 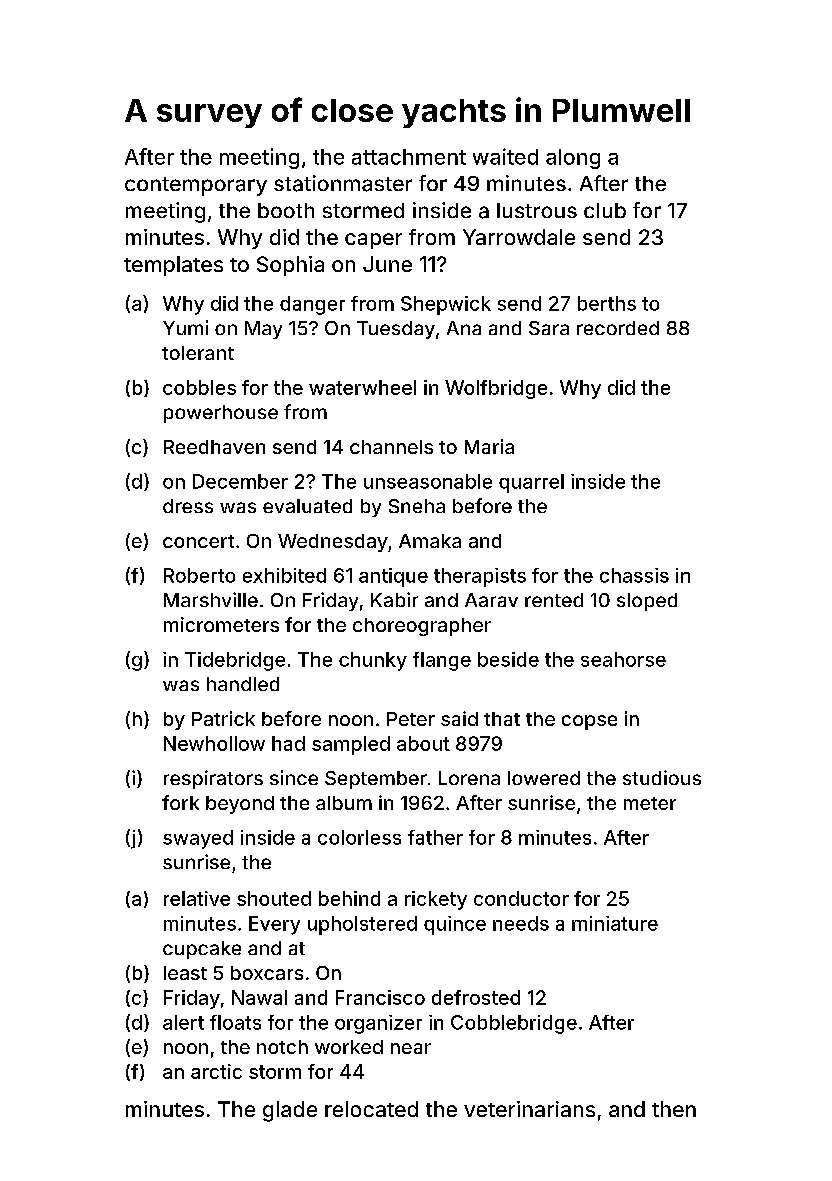 I want to click on attachment, so click(x=409, y=157).
